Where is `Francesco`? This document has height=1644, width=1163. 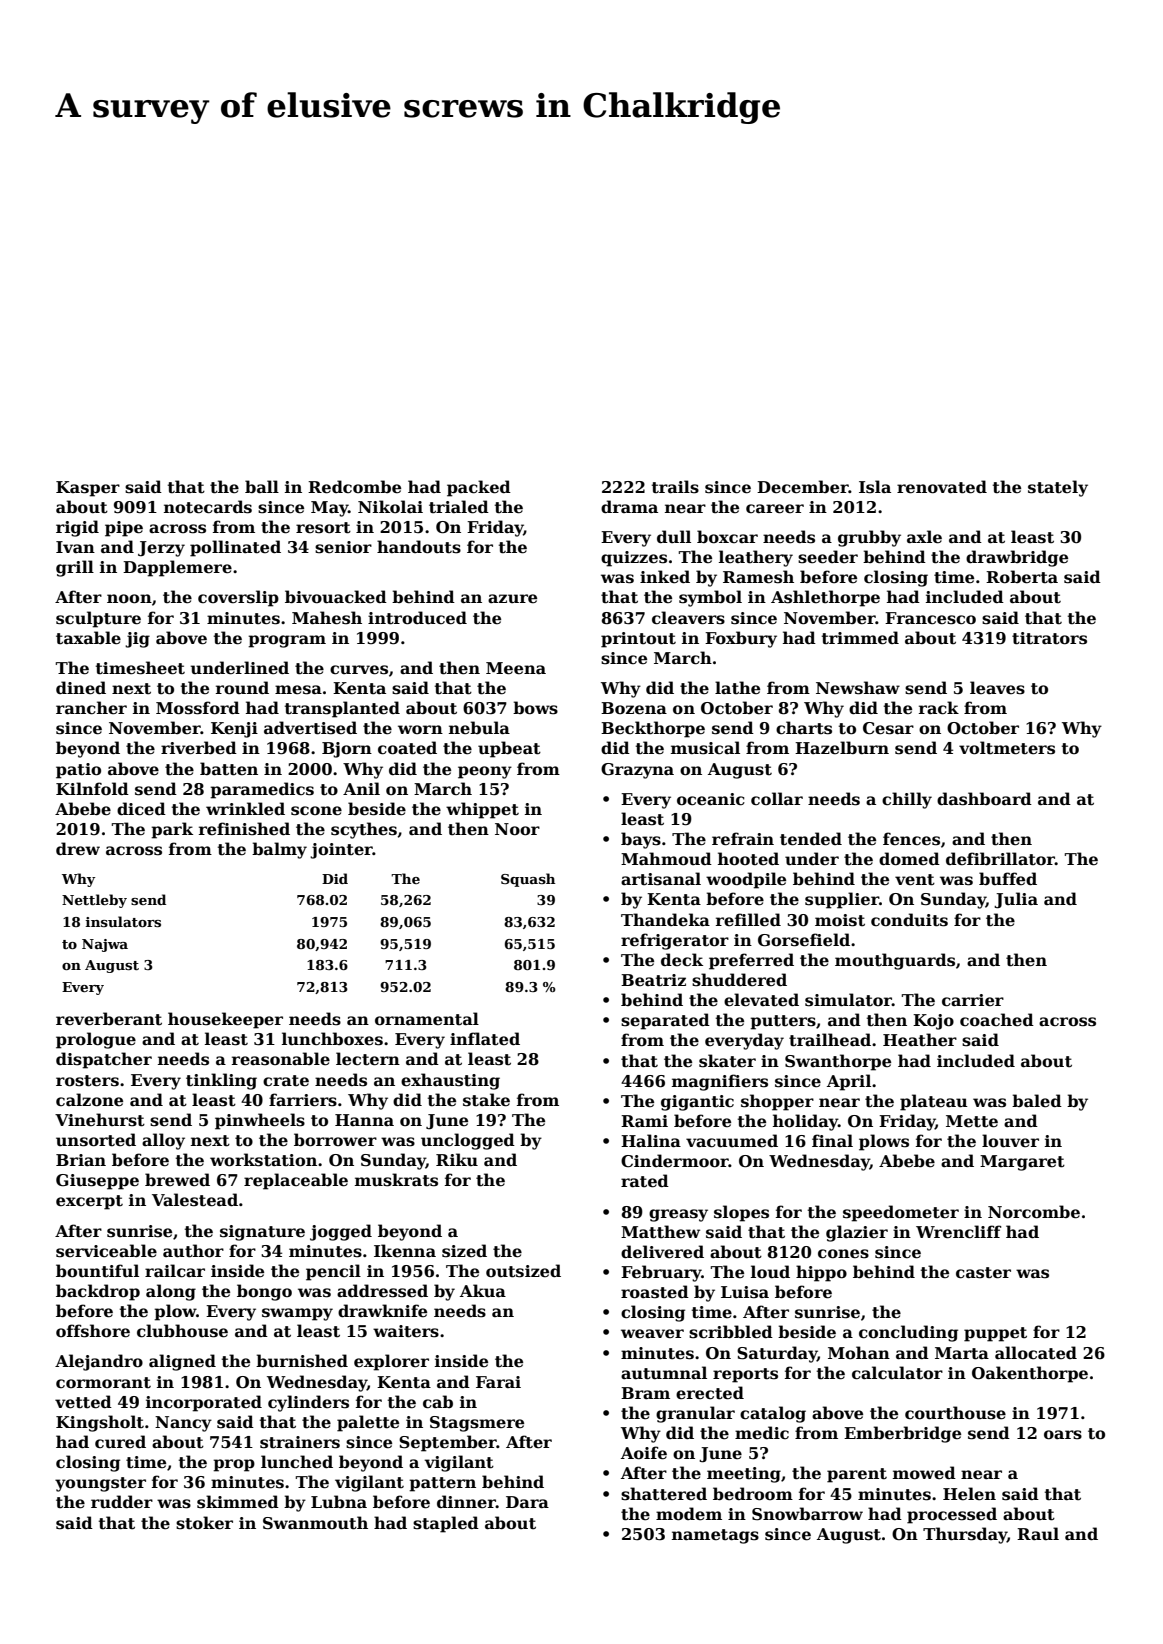 Francesco is located at coordinates (930, 618).
